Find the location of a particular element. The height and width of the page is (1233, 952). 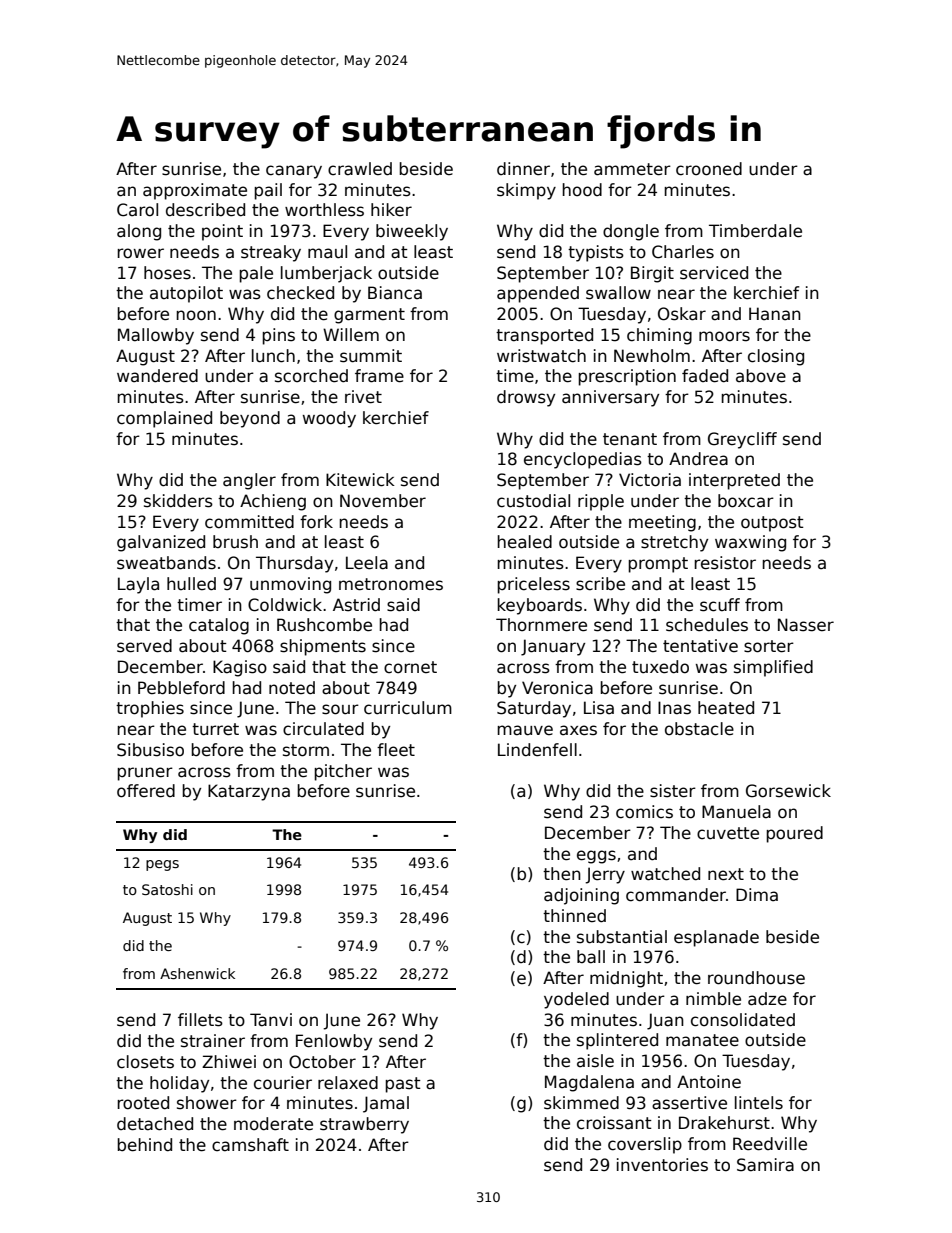

biweekly is located at coordinates (412, 232).
